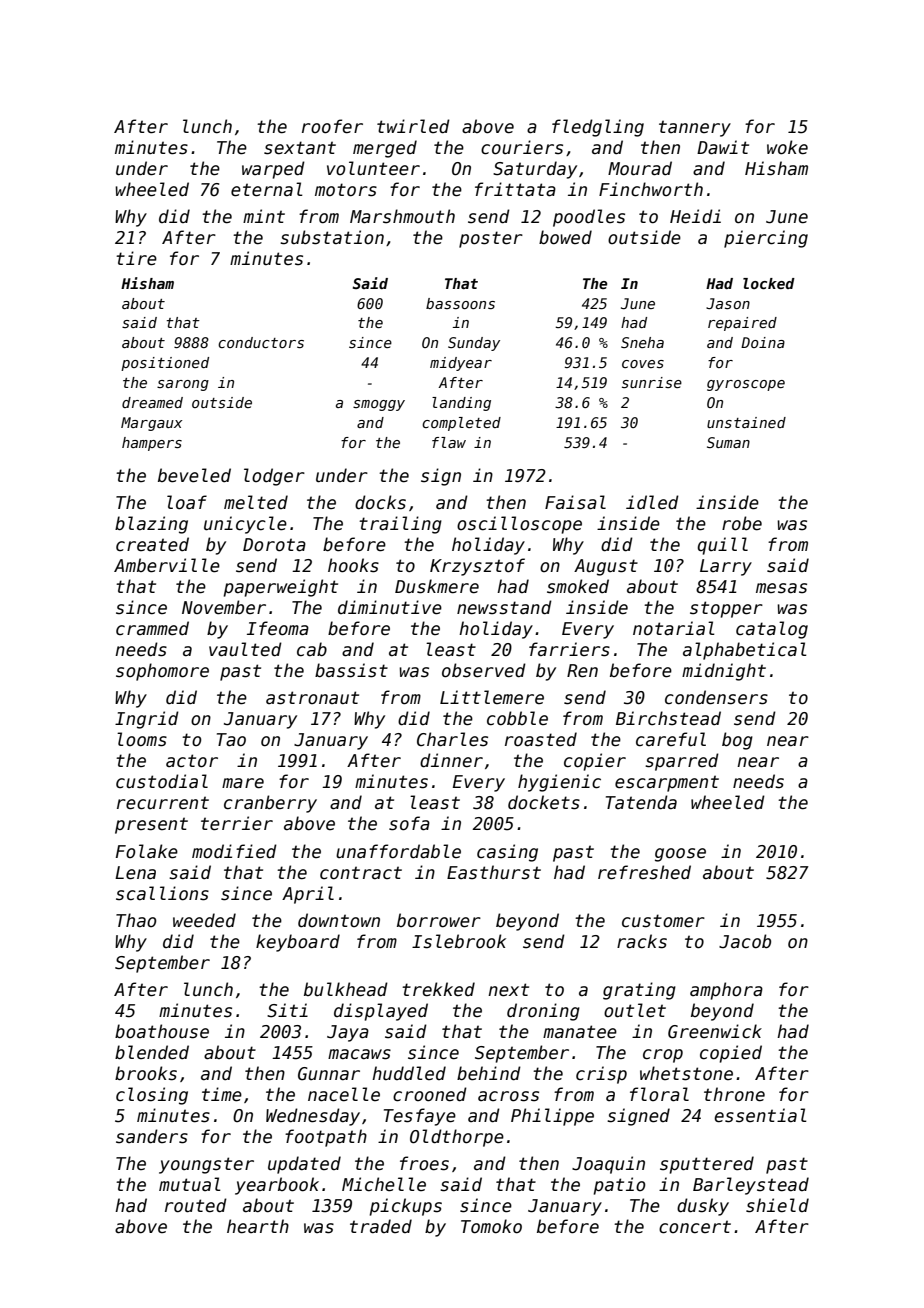 This image has width=924, height=1308. I want to click on Easthurst, so click(494, 872).
